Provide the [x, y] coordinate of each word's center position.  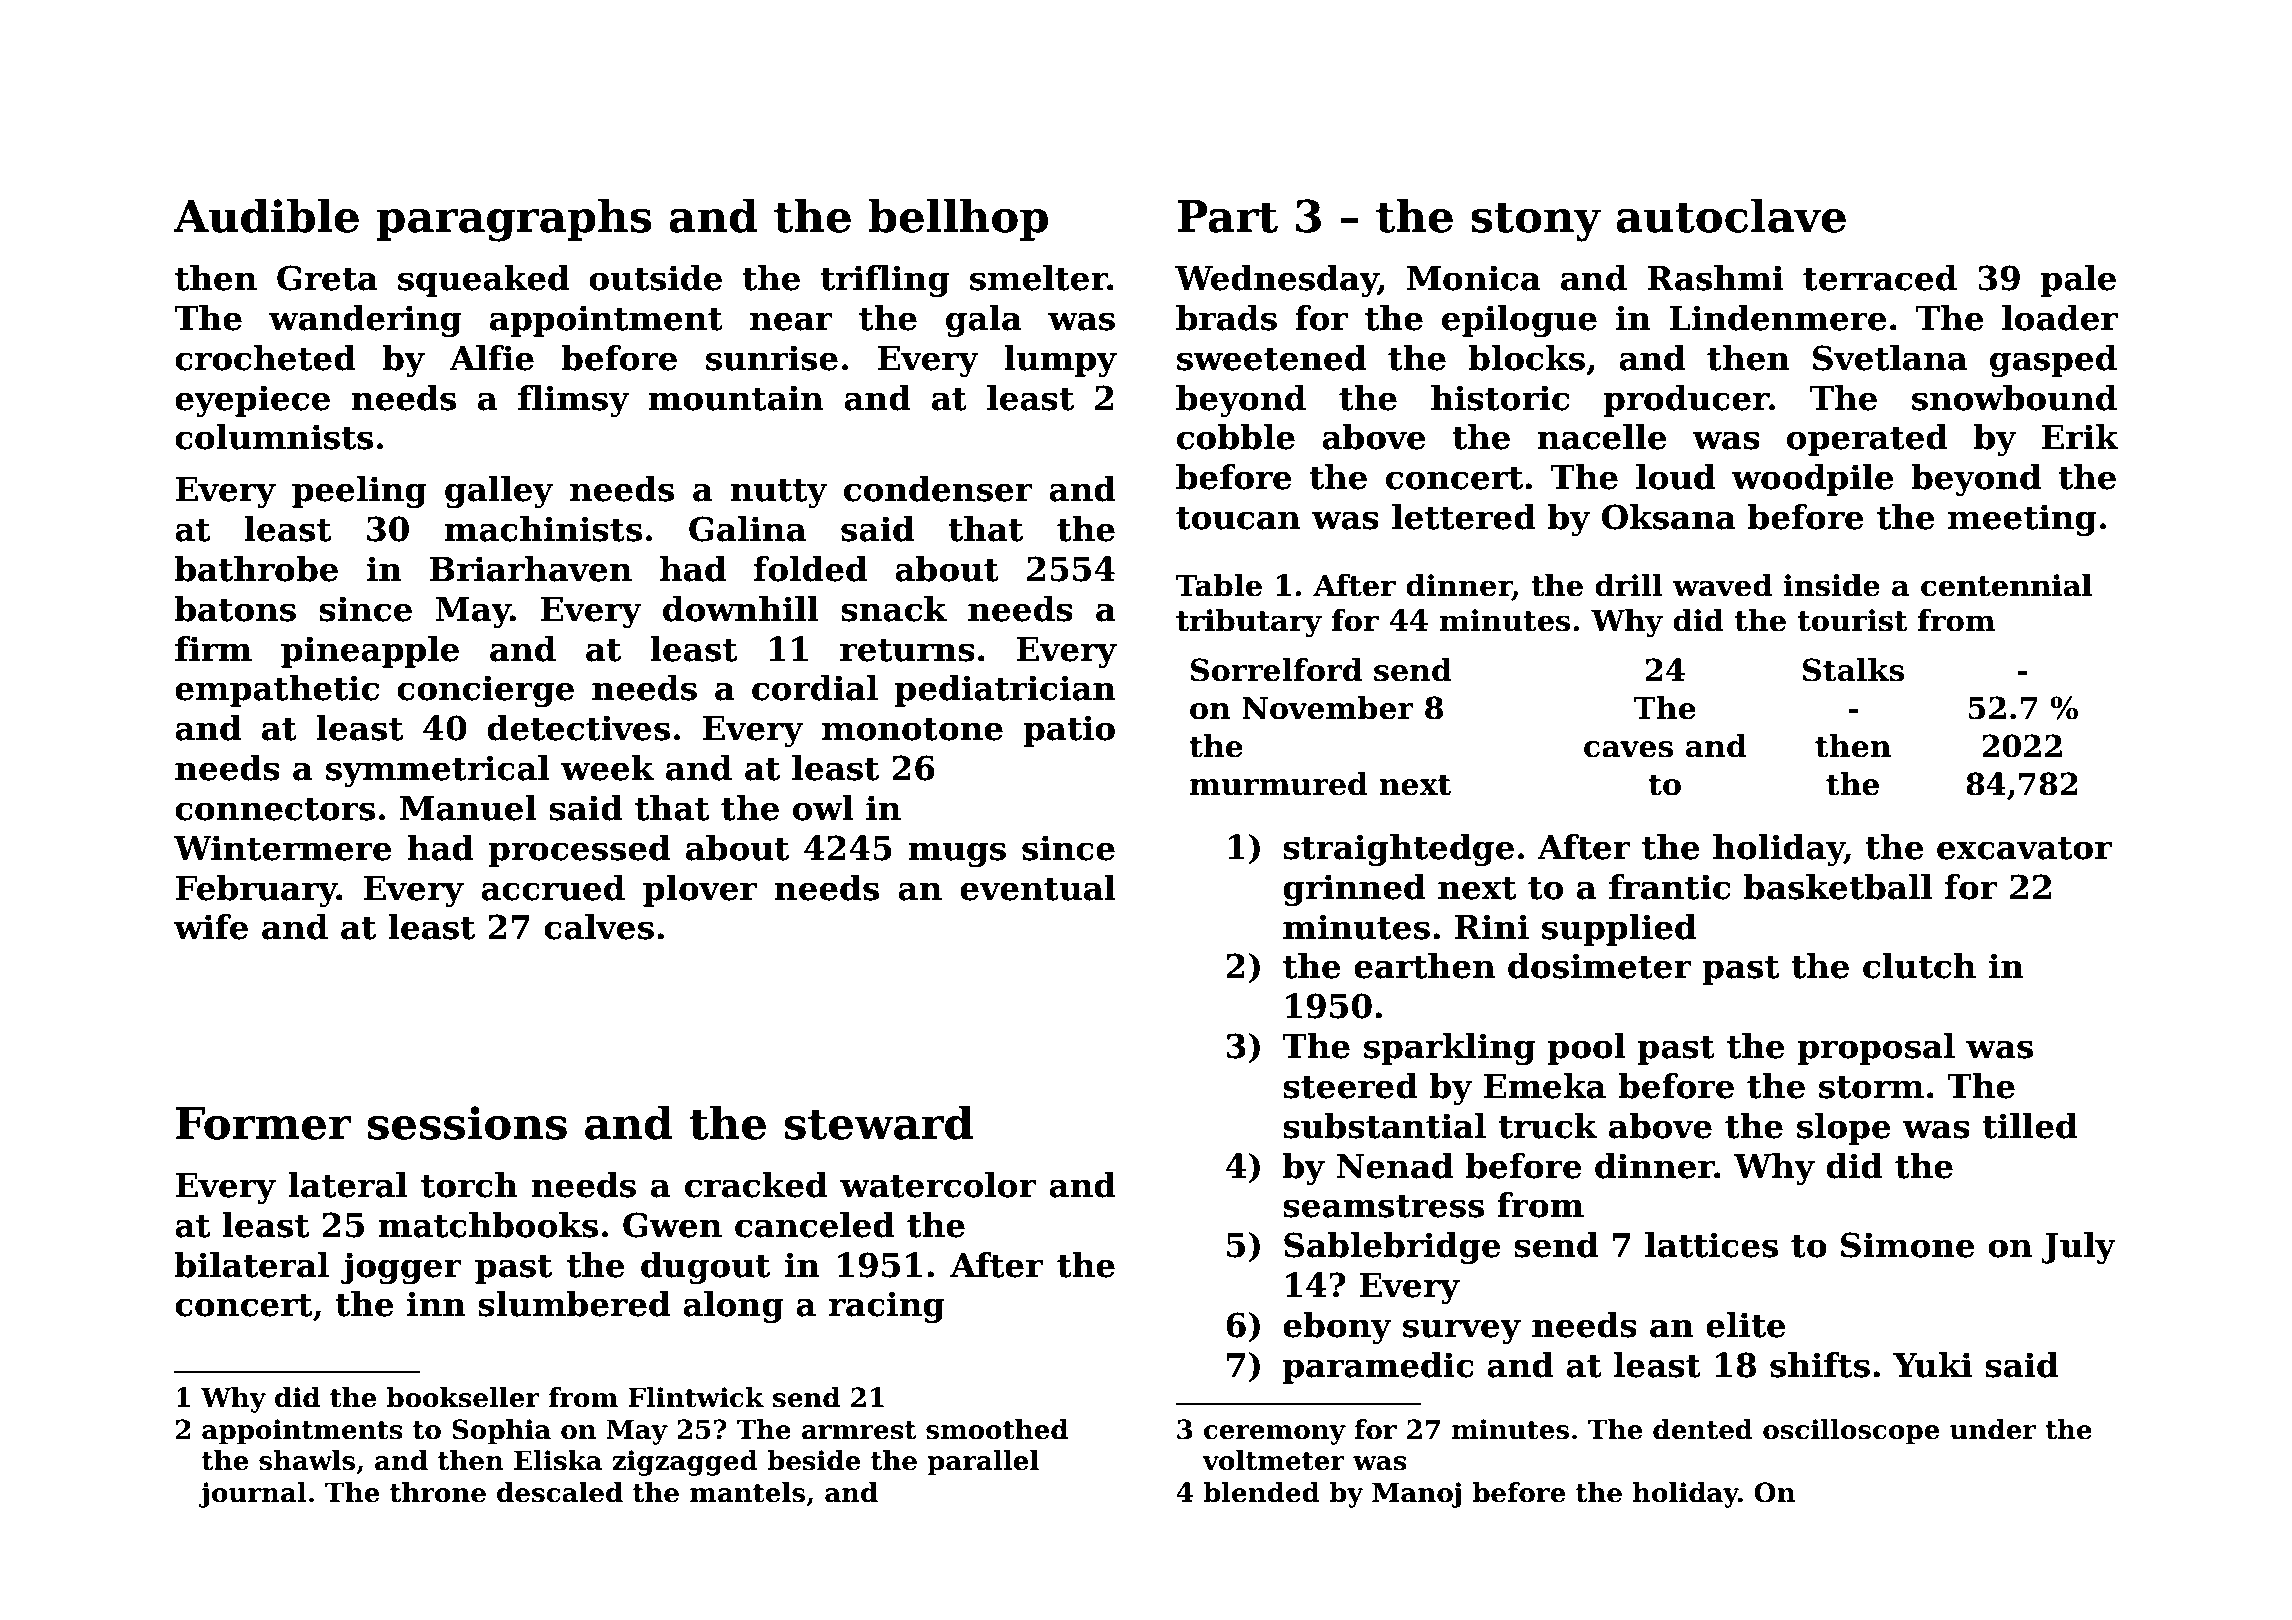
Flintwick [696, 1397]
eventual [1038, 888]
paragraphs [514, 220]
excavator [2024, 848]
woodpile [1812, 480]
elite [1746, 1325]
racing [887, 1307]
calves [599, 927]
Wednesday [1276, 281]
